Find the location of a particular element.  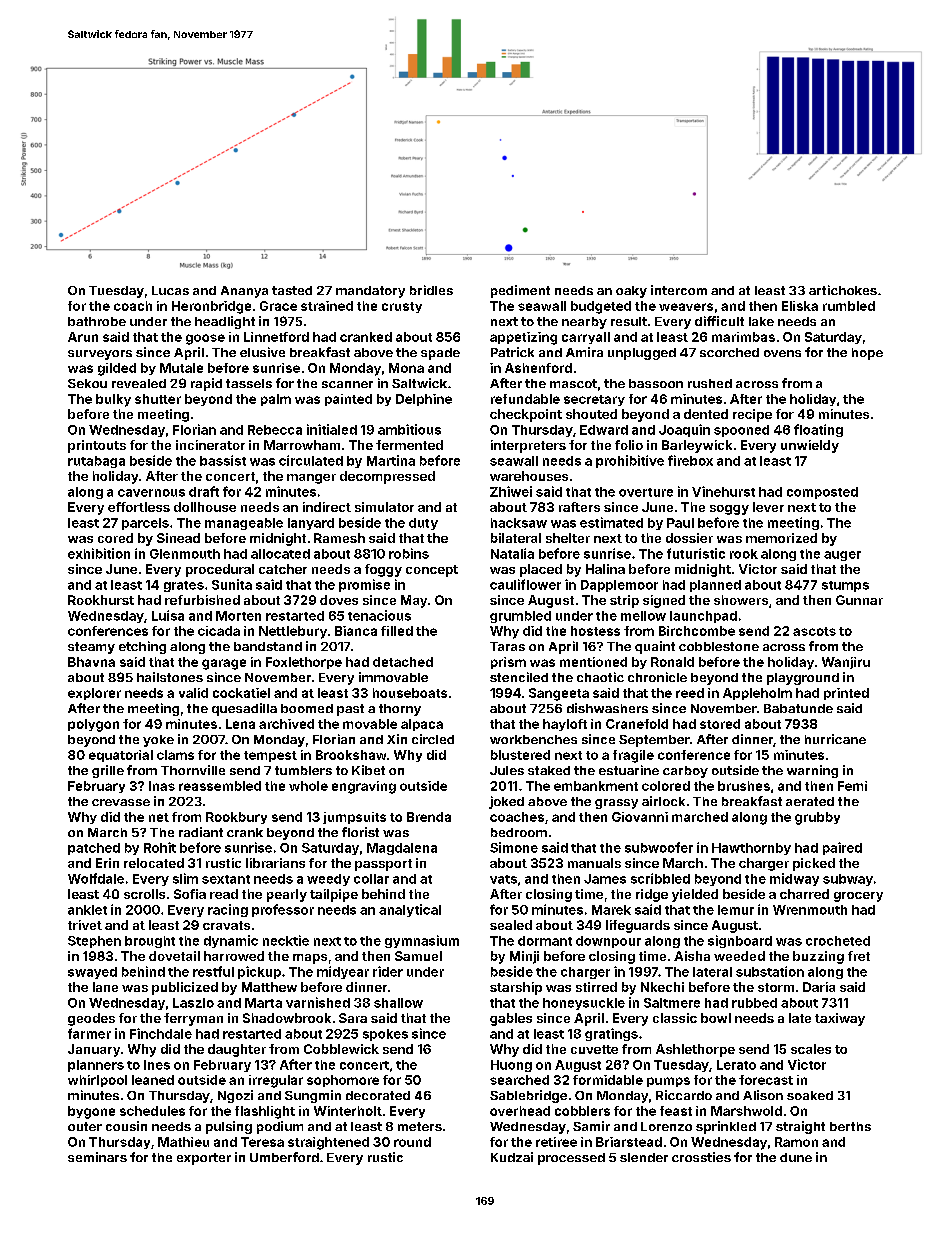

stenciled is located at coordinates (519, 677).
